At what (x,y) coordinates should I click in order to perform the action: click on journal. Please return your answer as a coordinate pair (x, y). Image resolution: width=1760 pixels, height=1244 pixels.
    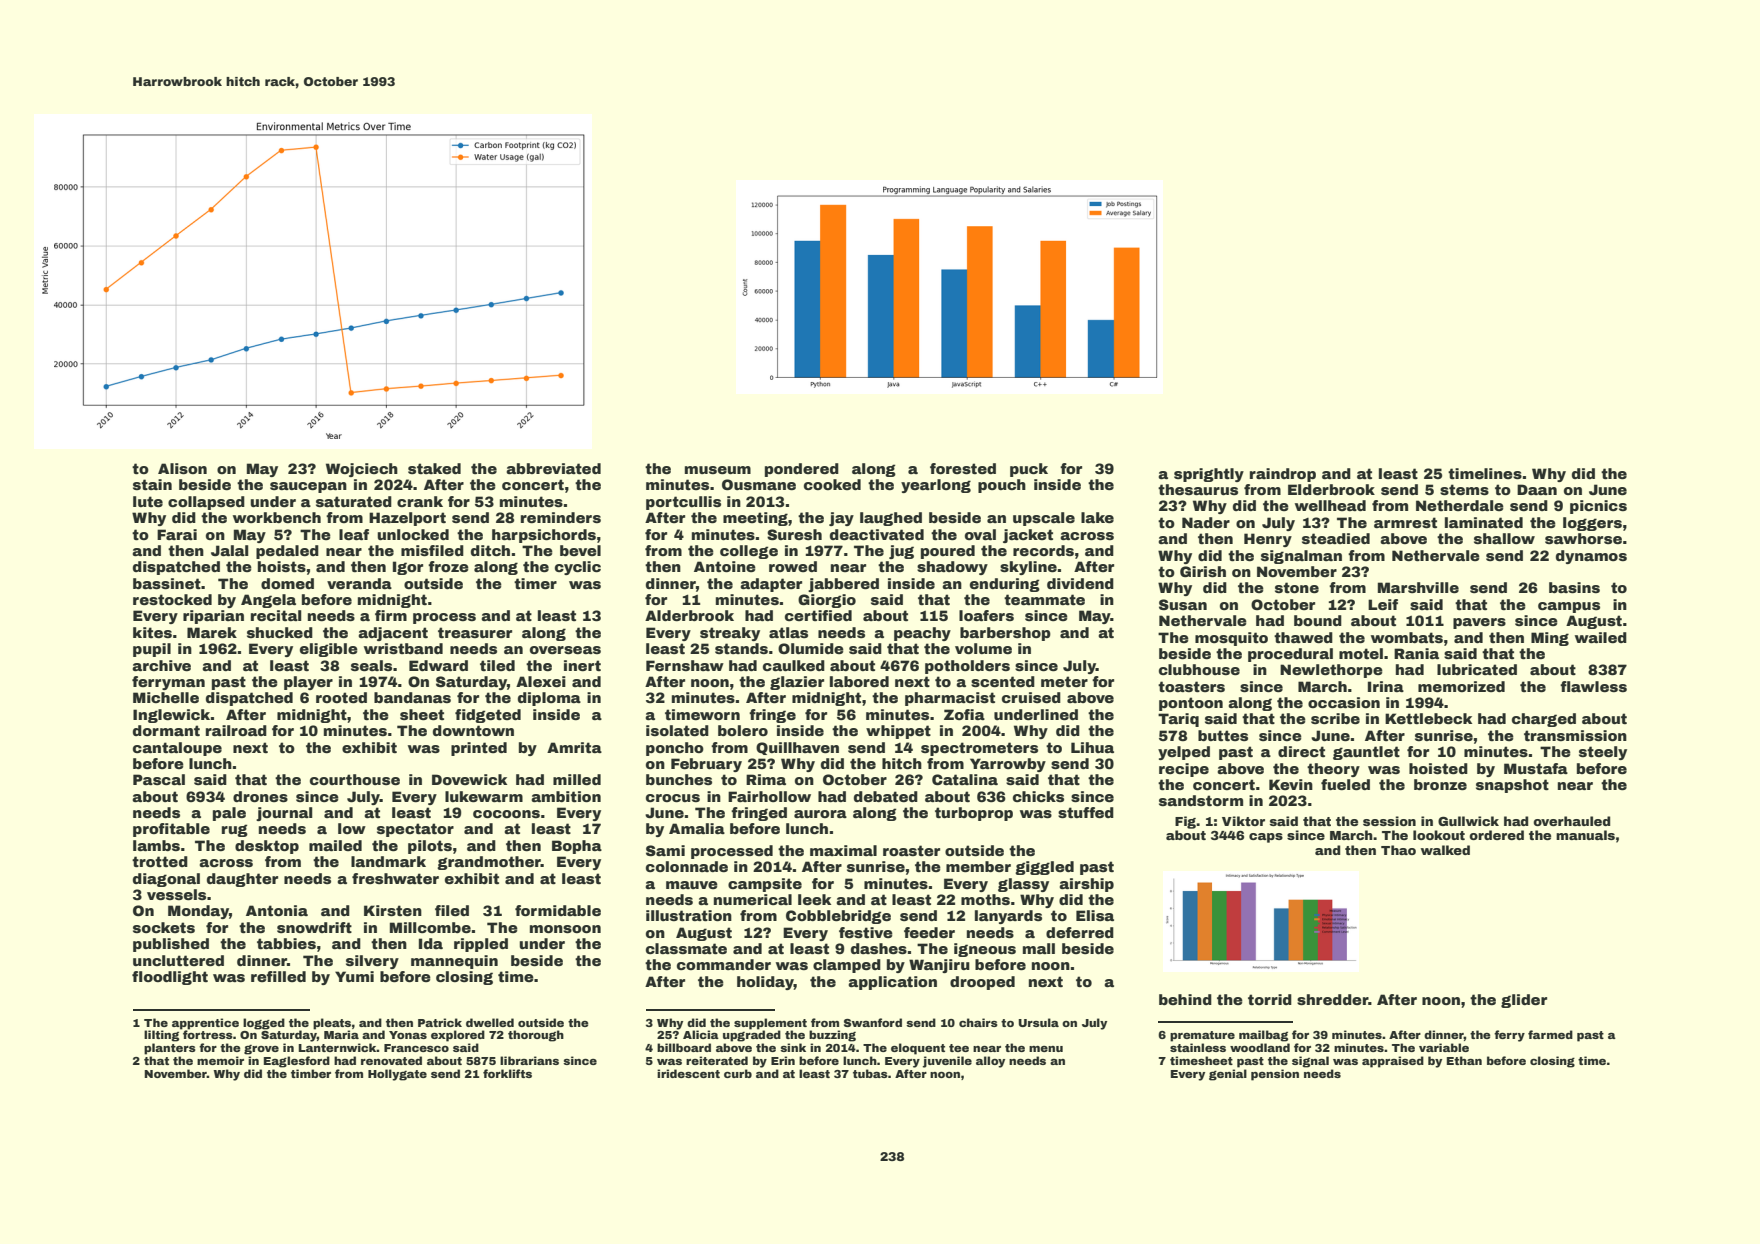
    Looking at the image, I should click on (284, 814).
